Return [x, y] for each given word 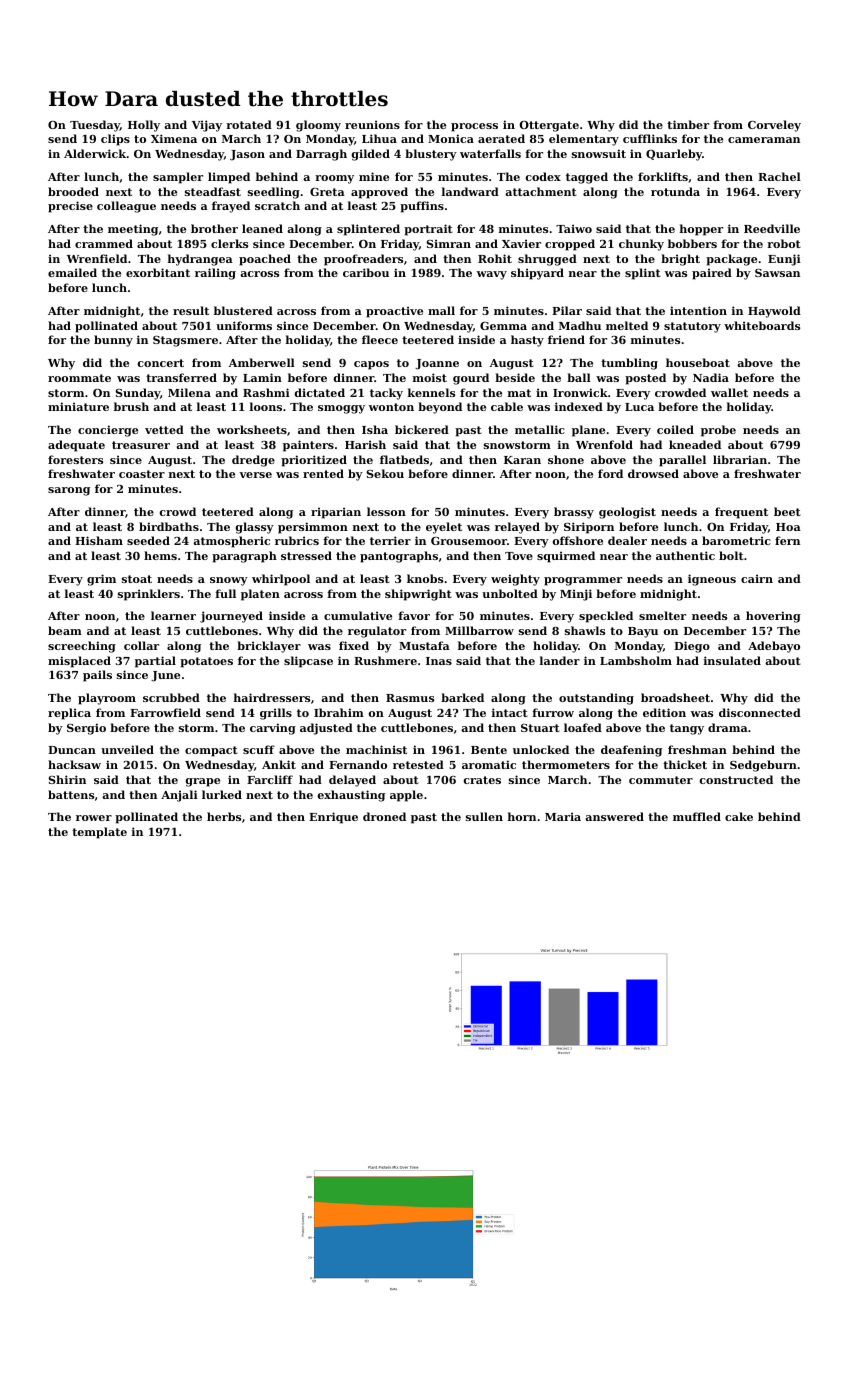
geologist [627, 513]
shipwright [418, 595]
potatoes [206, 662]
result [191, 310]
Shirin [67, 779]
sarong [69, 491]
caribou [366, 272]
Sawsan [777, 273]
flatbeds [404, 459]
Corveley [774, 126]
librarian [740, 459]
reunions [372, 124]
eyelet [444, 528]
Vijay [207, 126]
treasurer [141, 445]
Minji [576, 595]
